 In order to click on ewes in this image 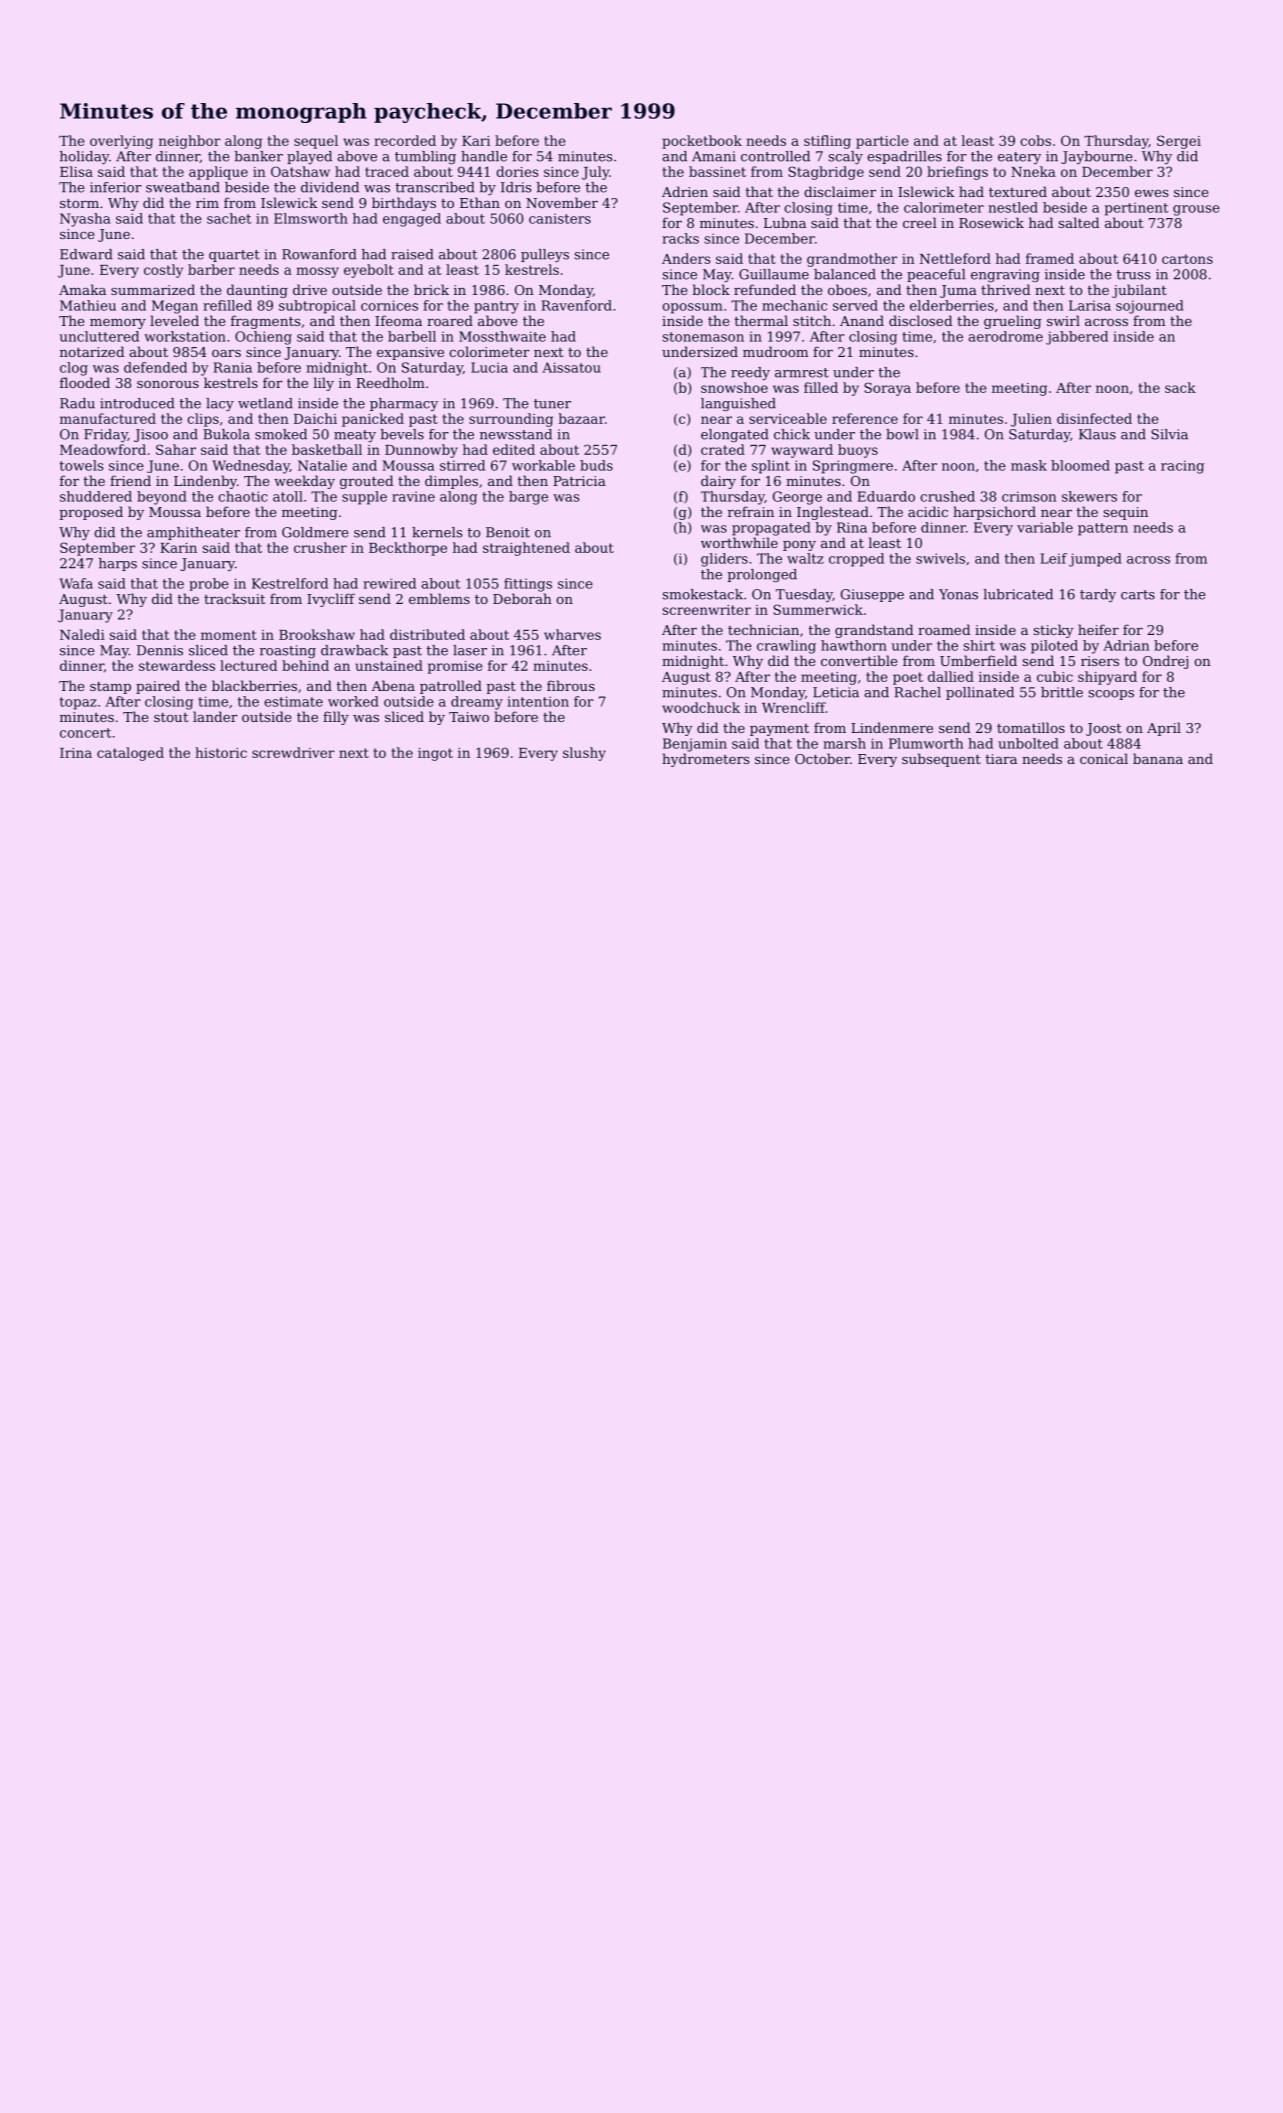, I will do `click(1151, 193)`.
